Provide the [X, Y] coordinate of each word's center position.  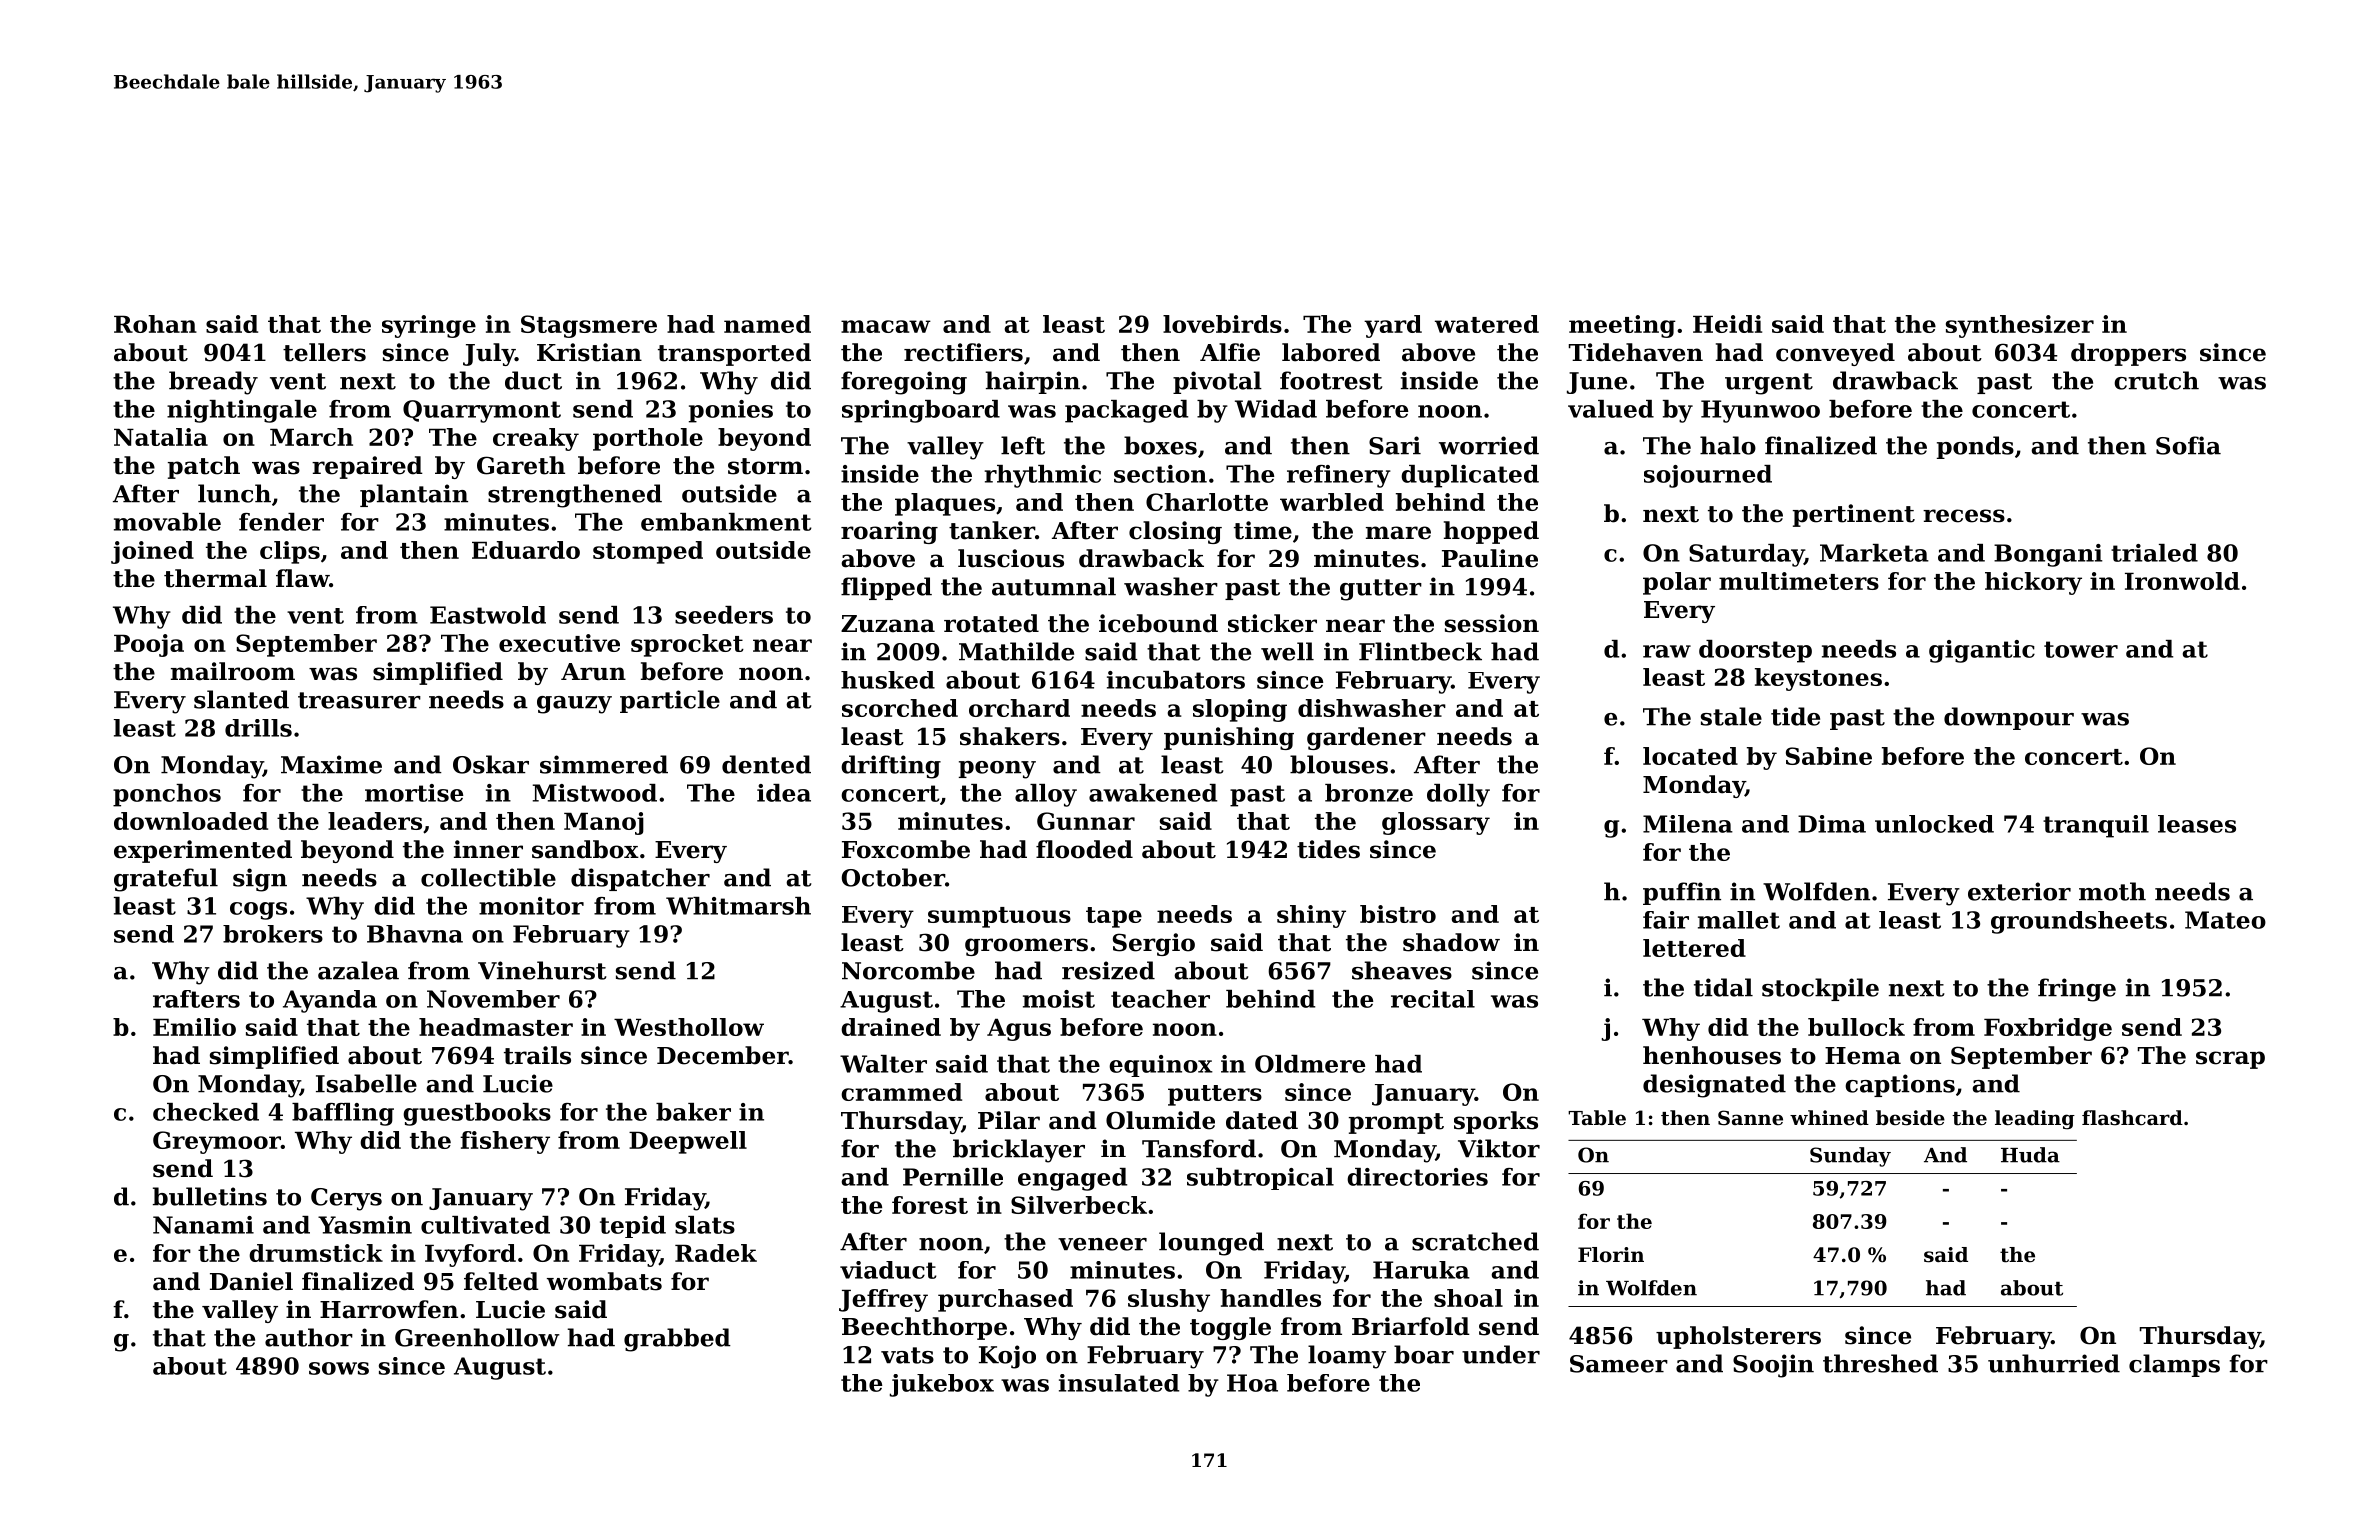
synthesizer [2020, 326]
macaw [886, 326]
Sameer [1619, 1364]
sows [339, 1368]
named [767, 324]
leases [2197, 824]
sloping [1240, 710]
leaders [375, 821]
